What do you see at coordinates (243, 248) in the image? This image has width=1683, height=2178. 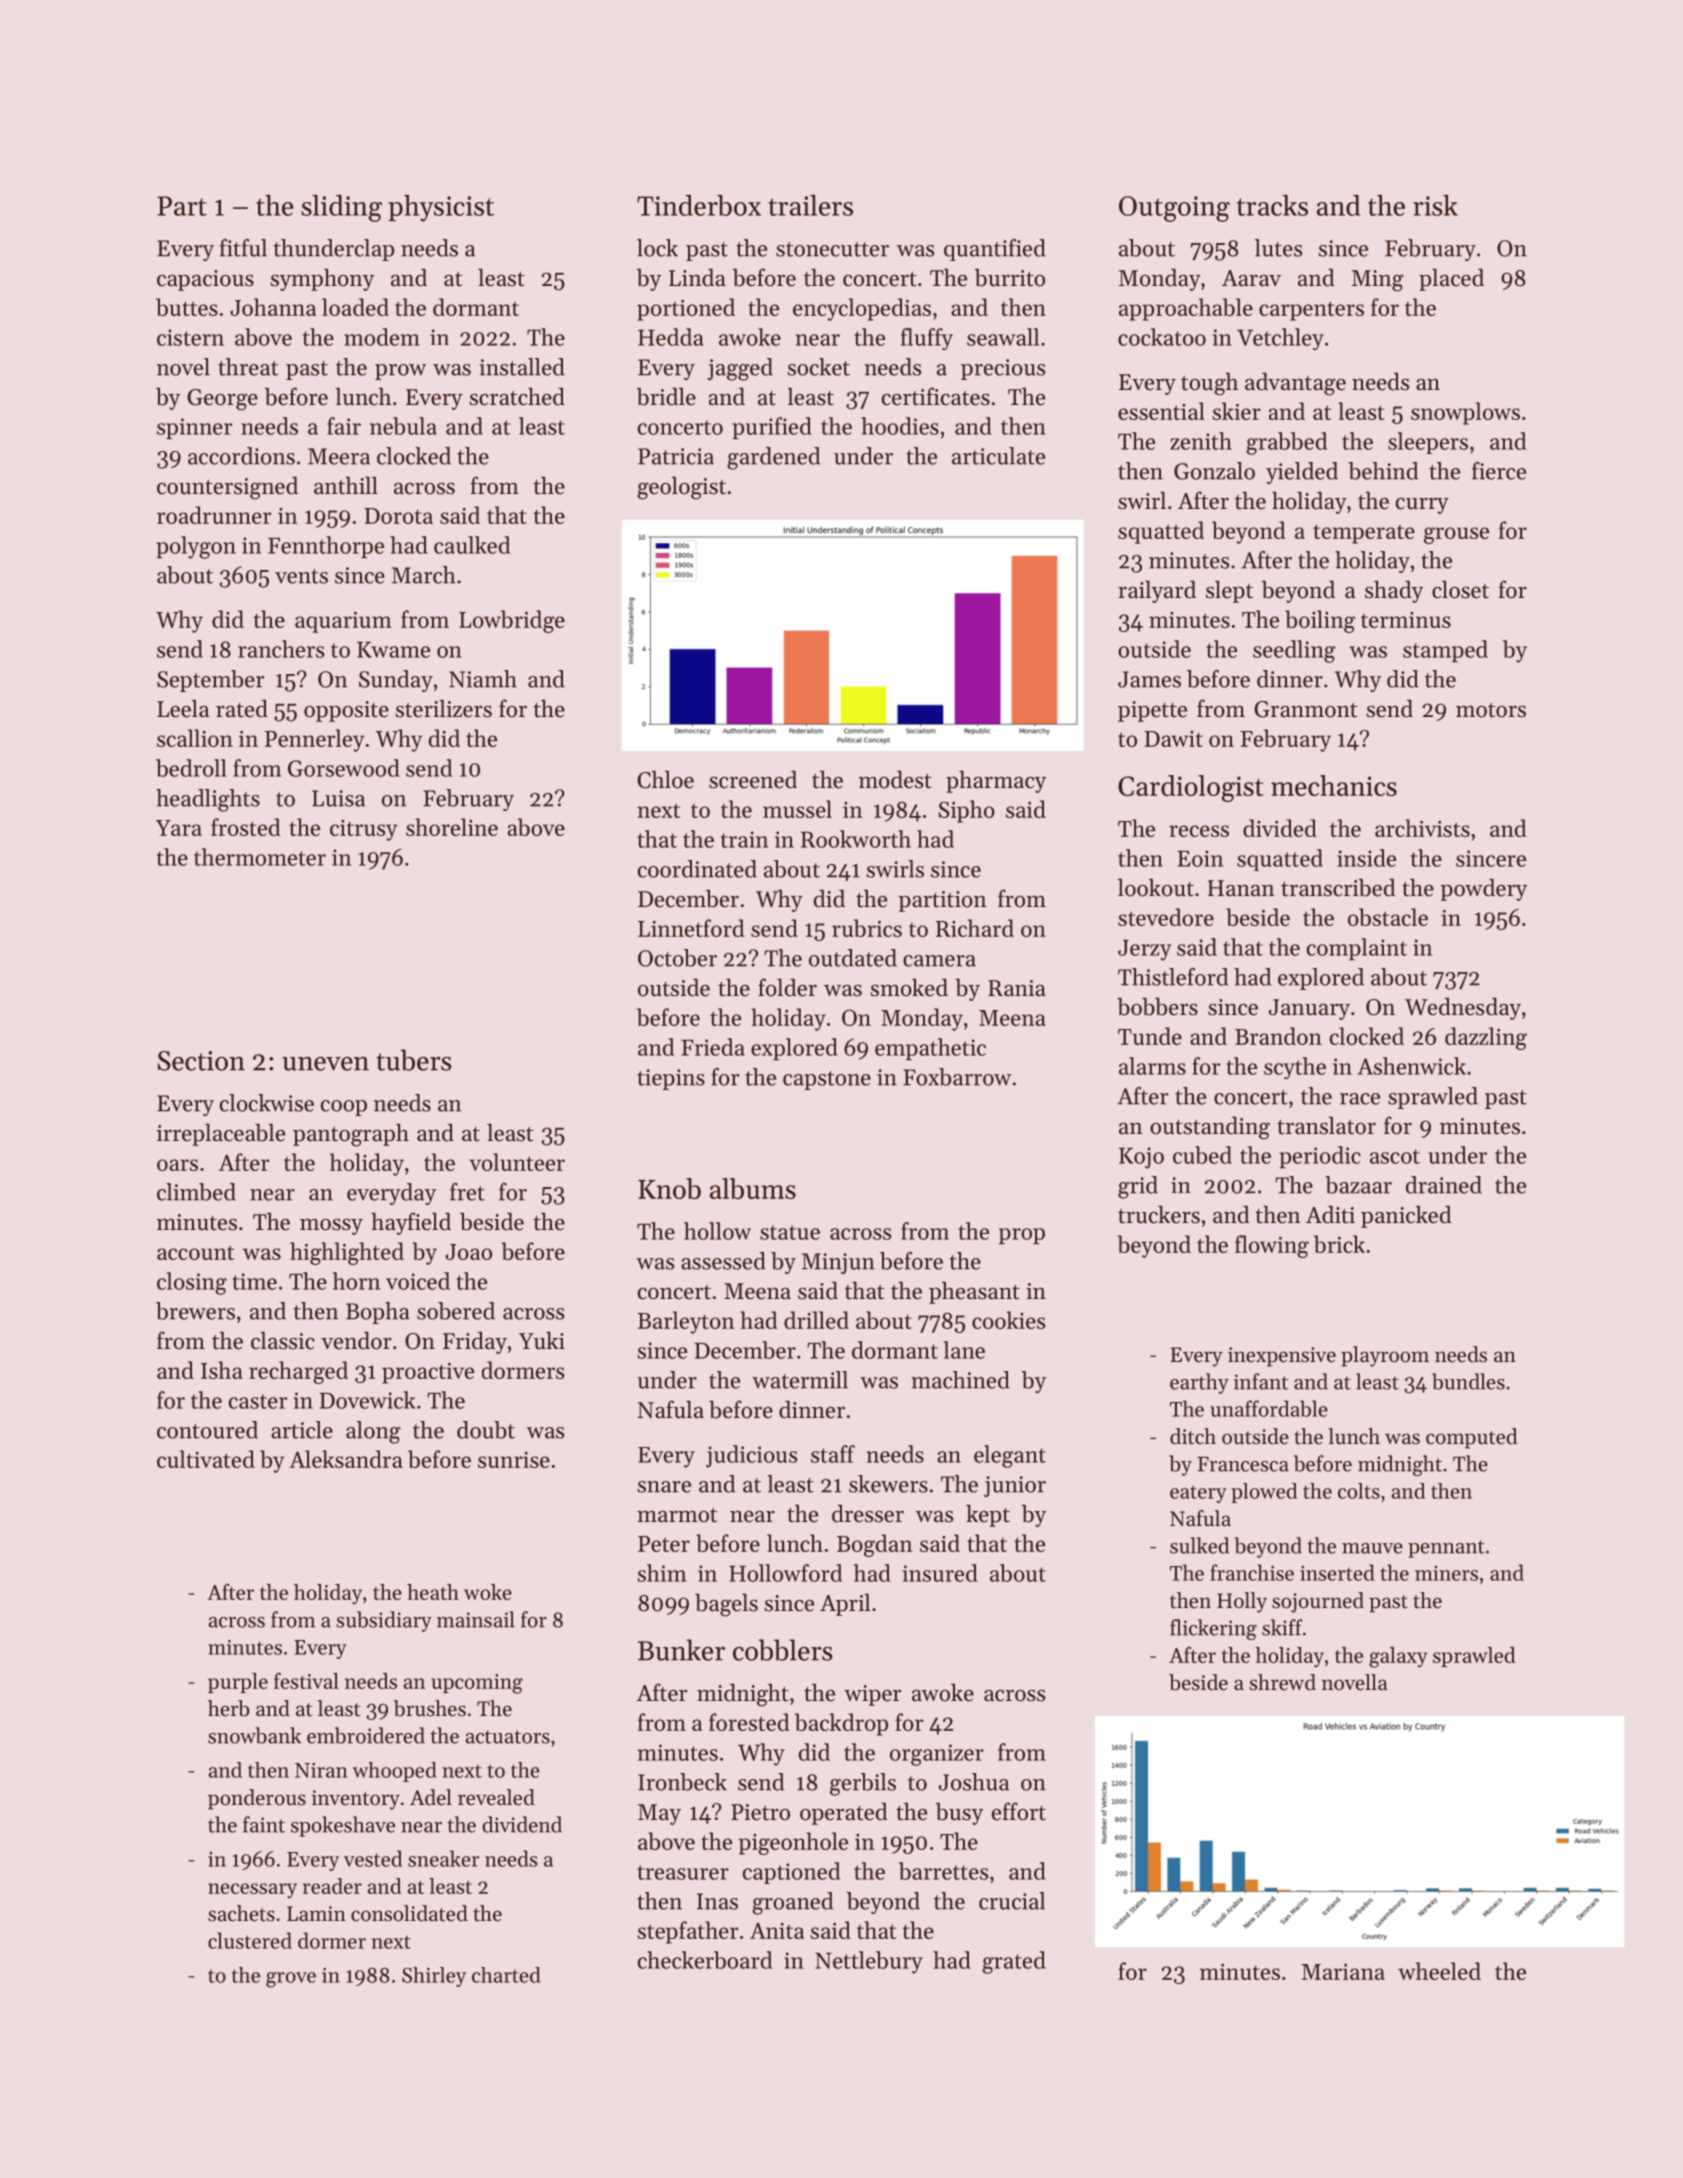 I see `fitful` at bounding box center [243, 248].
